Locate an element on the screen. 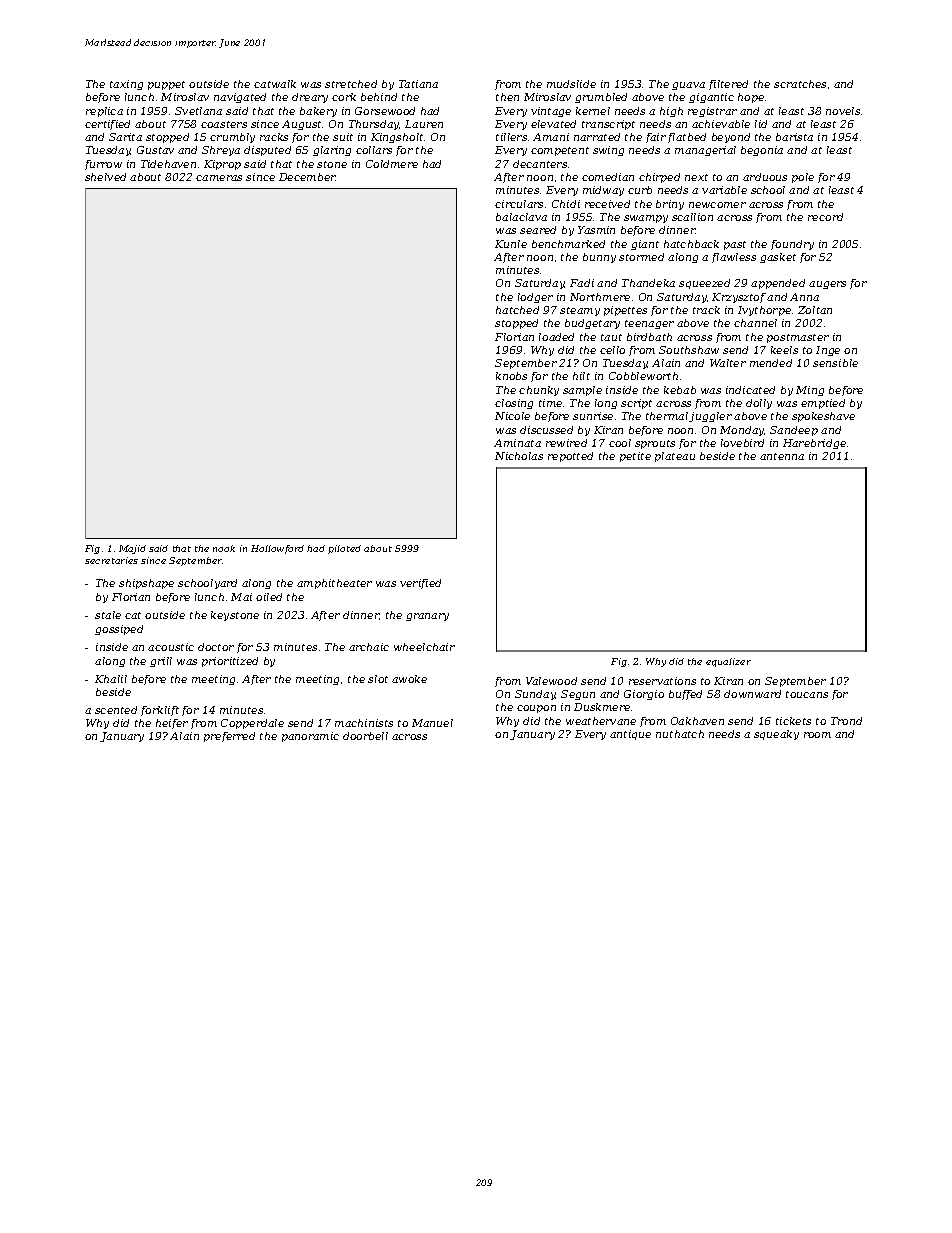 The width and height of the screenshot is (952, 1233). Trond is located at coordinates (846, 721).
